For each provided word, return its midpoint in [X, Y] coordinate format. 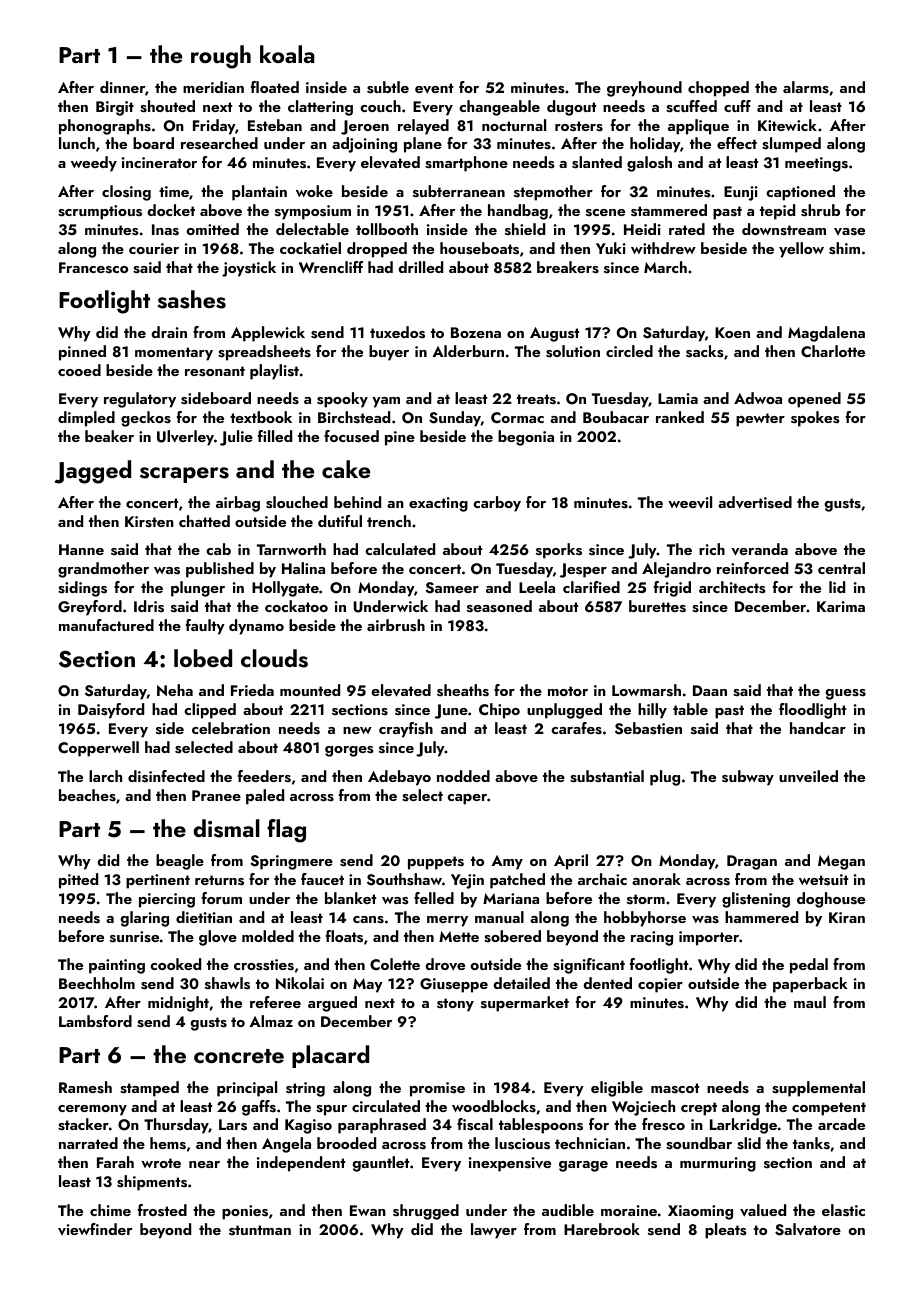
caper [467, 799]
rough [221, 57]
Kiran [847, 917]
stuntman [260, 1230]
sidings [82, 589]
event [434, 88]
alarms [806, 87]
